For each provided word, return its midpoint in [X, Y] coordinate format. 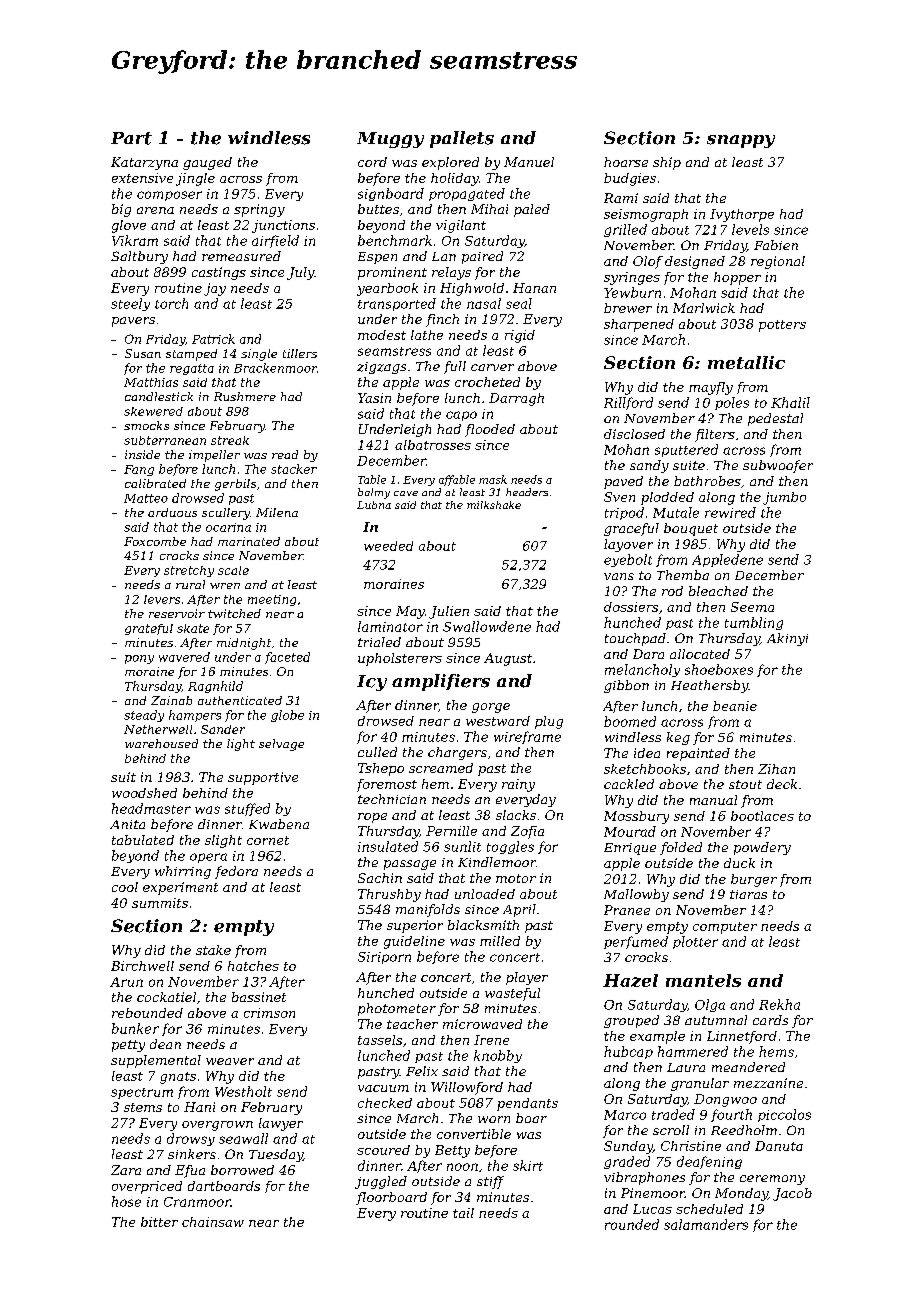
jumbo [784, 498]
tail [463, 1213]
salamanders [706, 1224]
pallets [462, 139]
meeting [272, 600]
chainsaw [213, 1222]
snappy [741, 141]
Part [131, 138]
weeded [388, 546]
